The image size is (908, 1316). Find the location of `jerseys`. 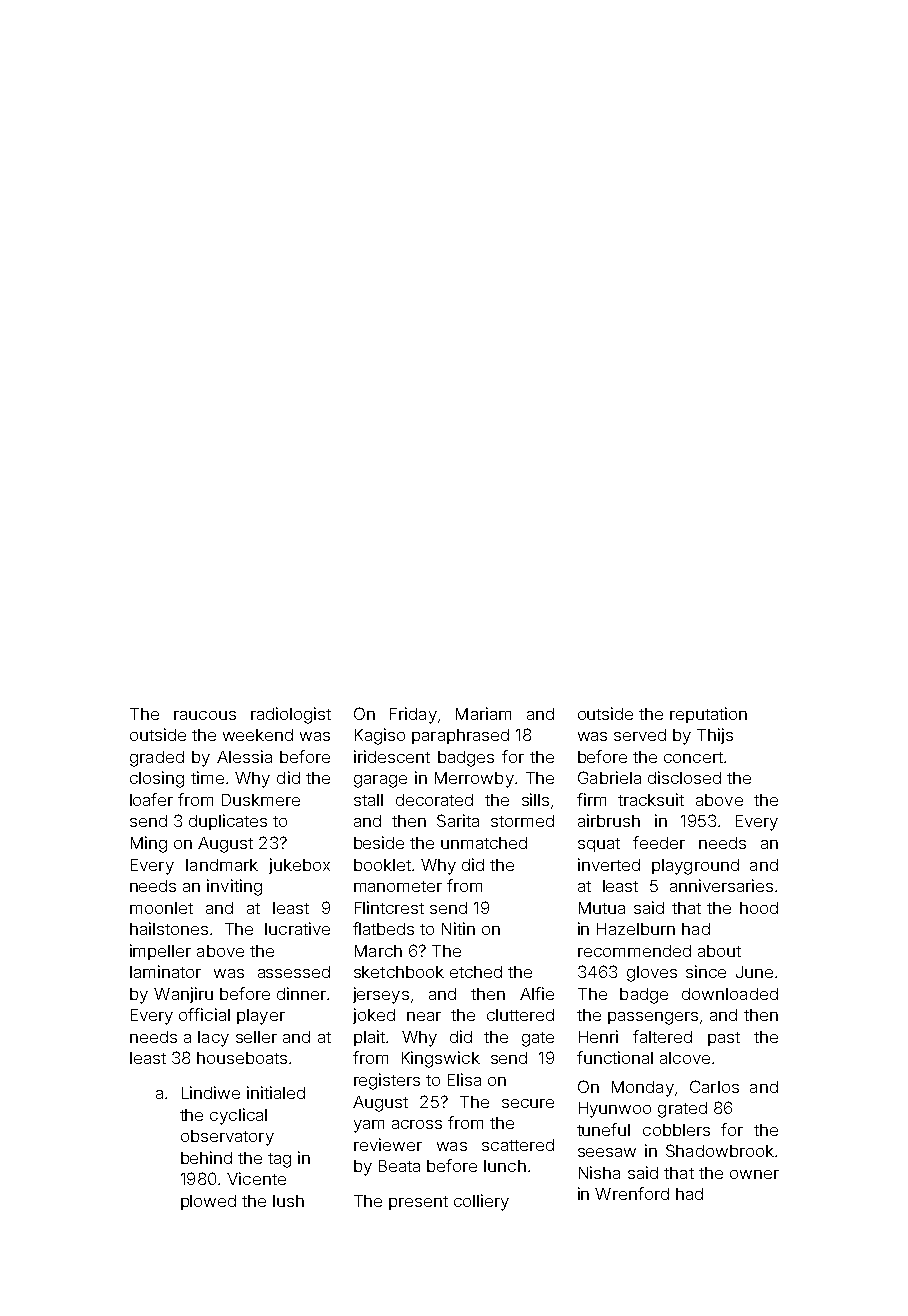

jerseys is located at coordinates (381, 995).
